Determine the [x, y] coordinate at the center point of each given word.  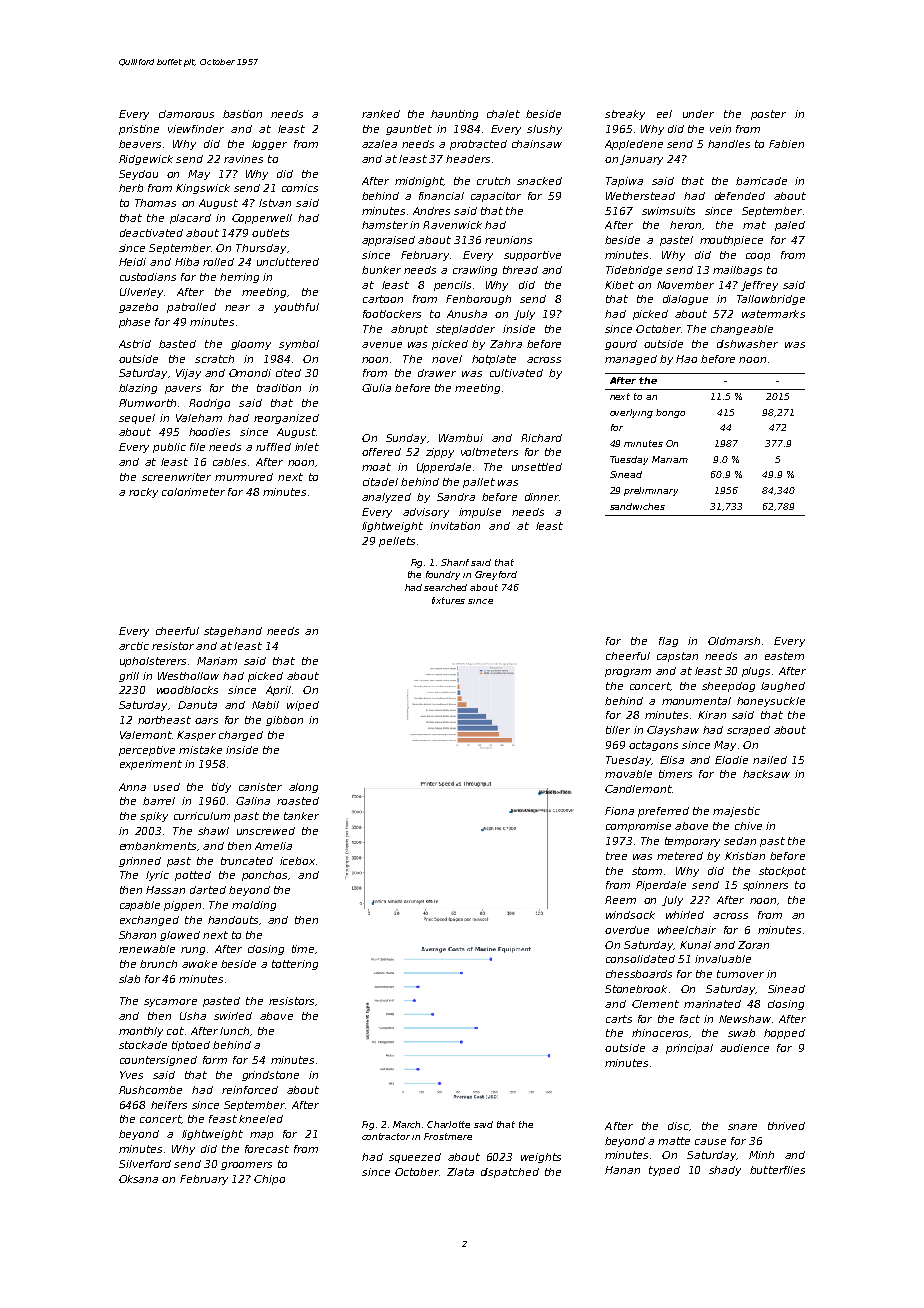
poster [768, 115]
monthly [141, 1032]
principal [689, 1049]
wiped [303, 706]
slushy [544, 130]
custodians [148, 277]
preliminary [651, 491]
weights [541, 1158]
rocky [143, 493]
